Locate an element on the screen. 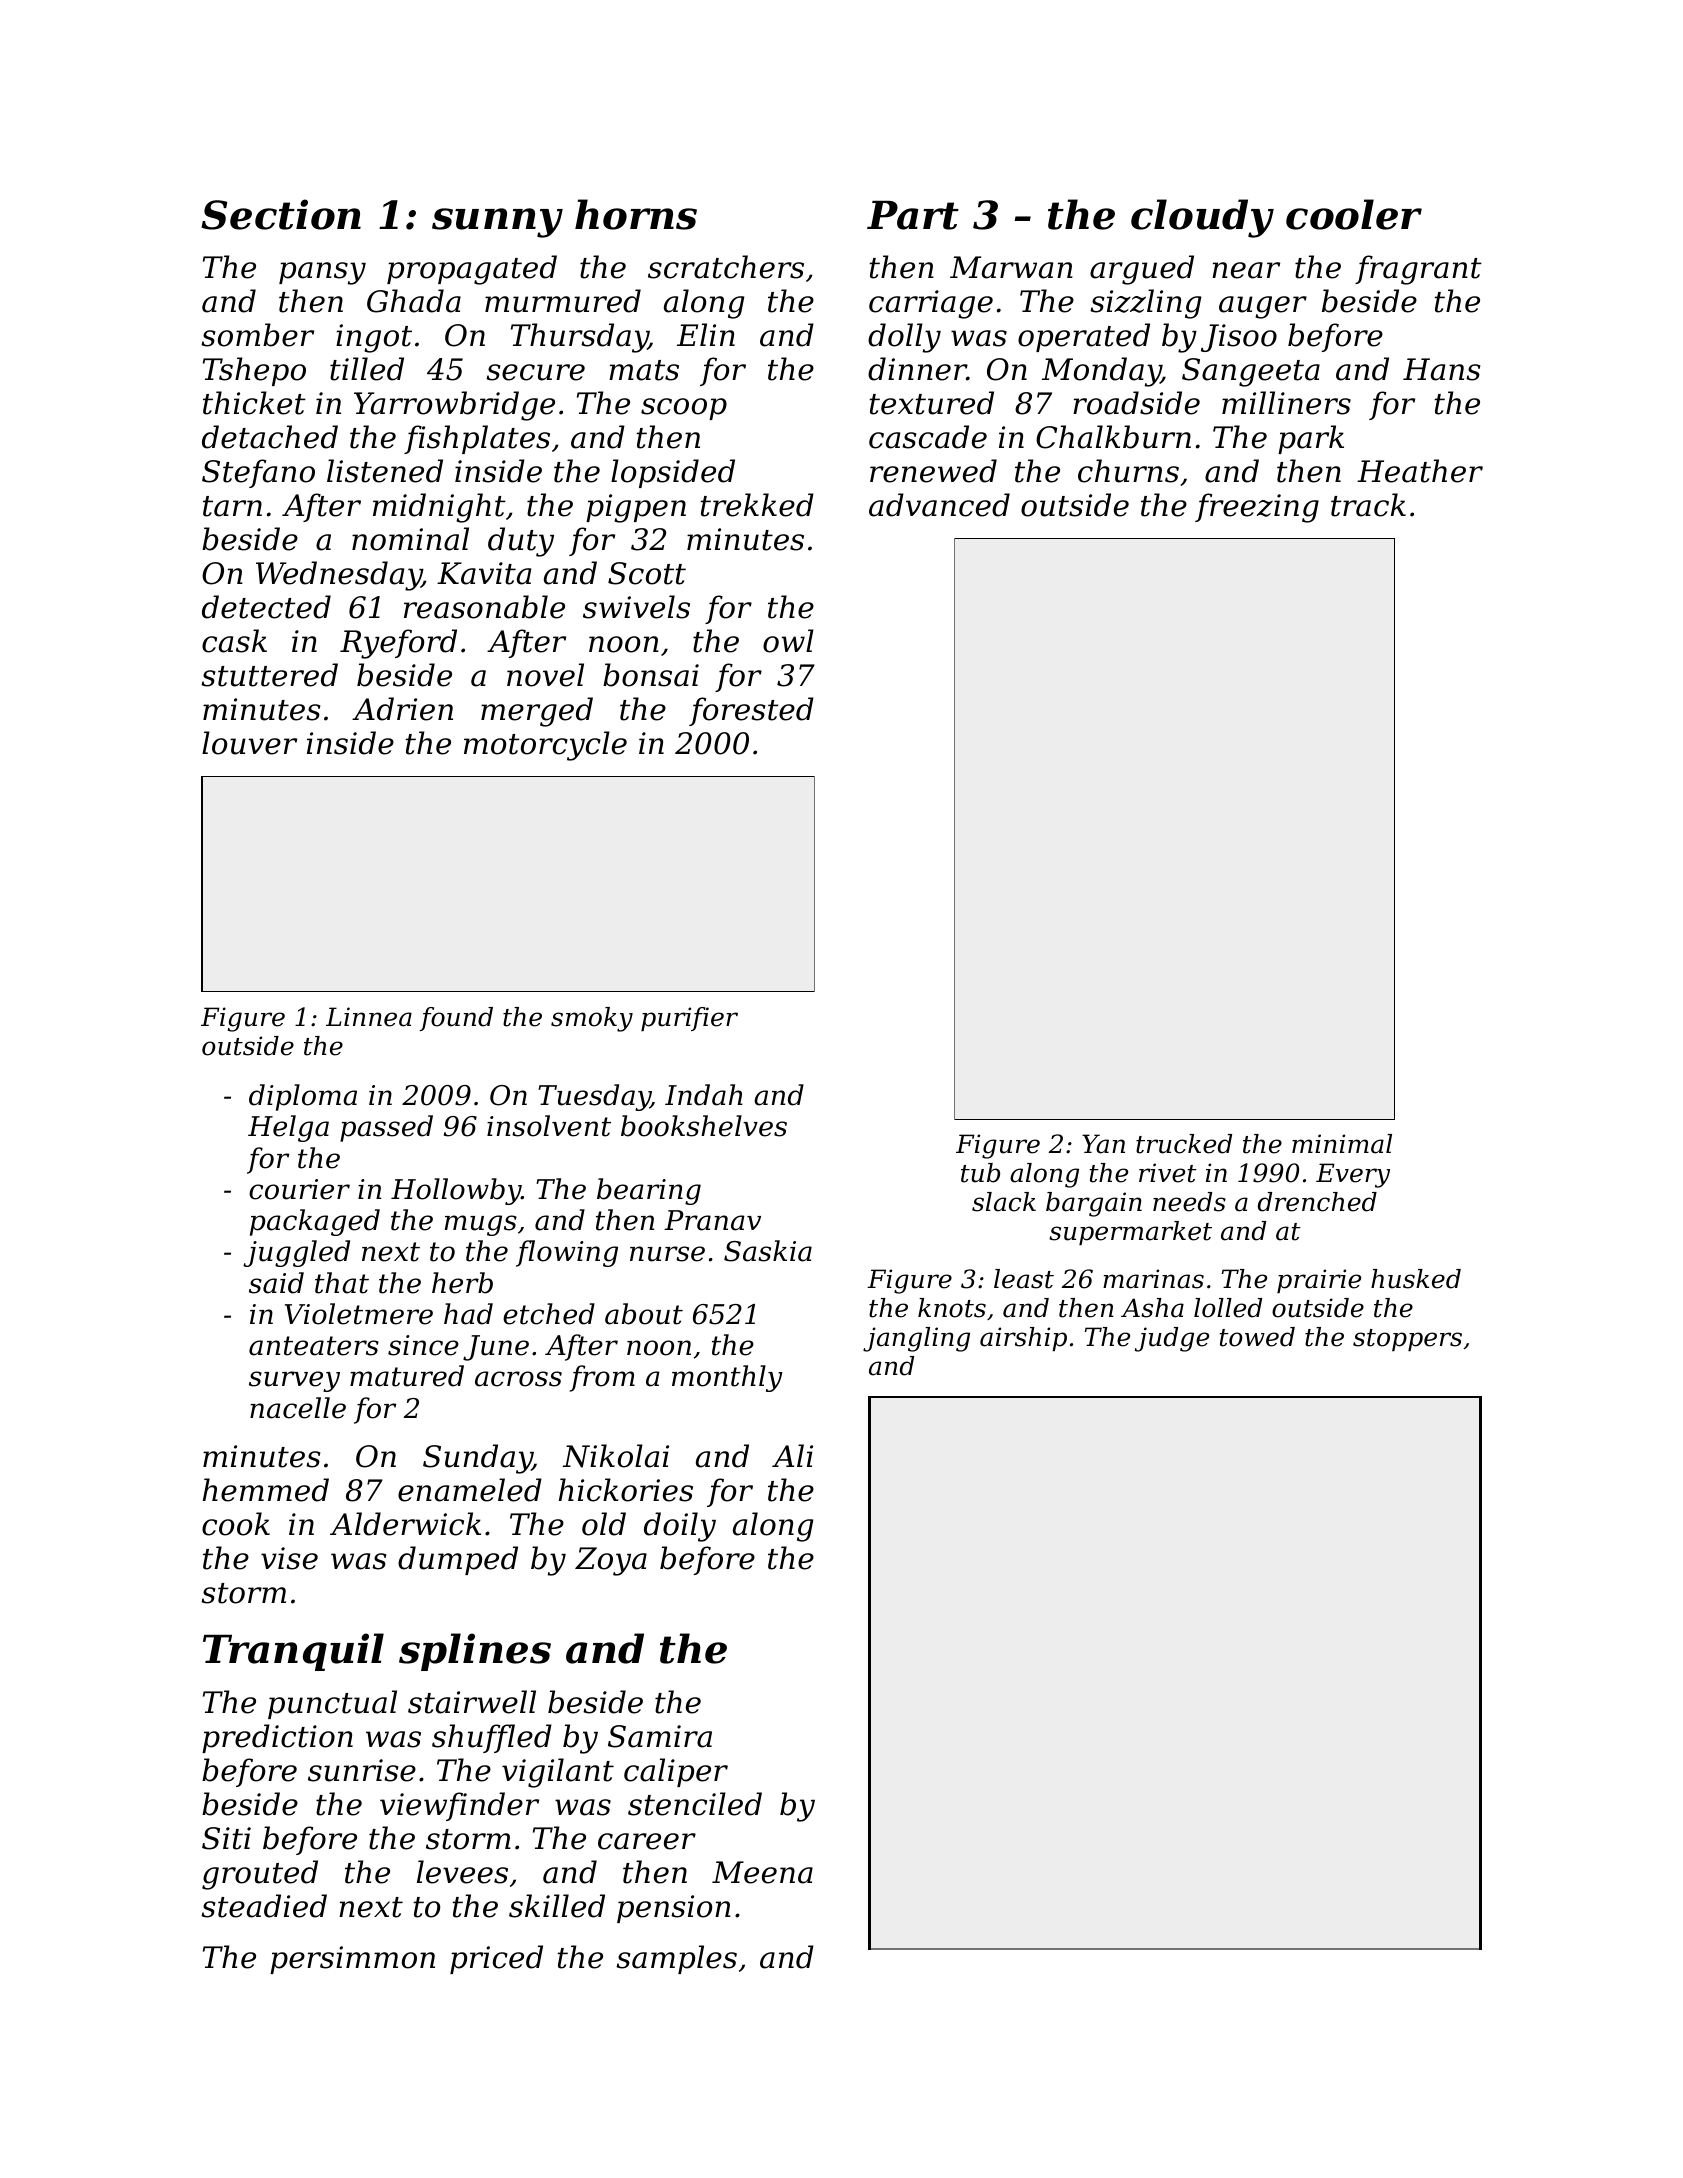  tilled is located at coordinates (367, 369).
